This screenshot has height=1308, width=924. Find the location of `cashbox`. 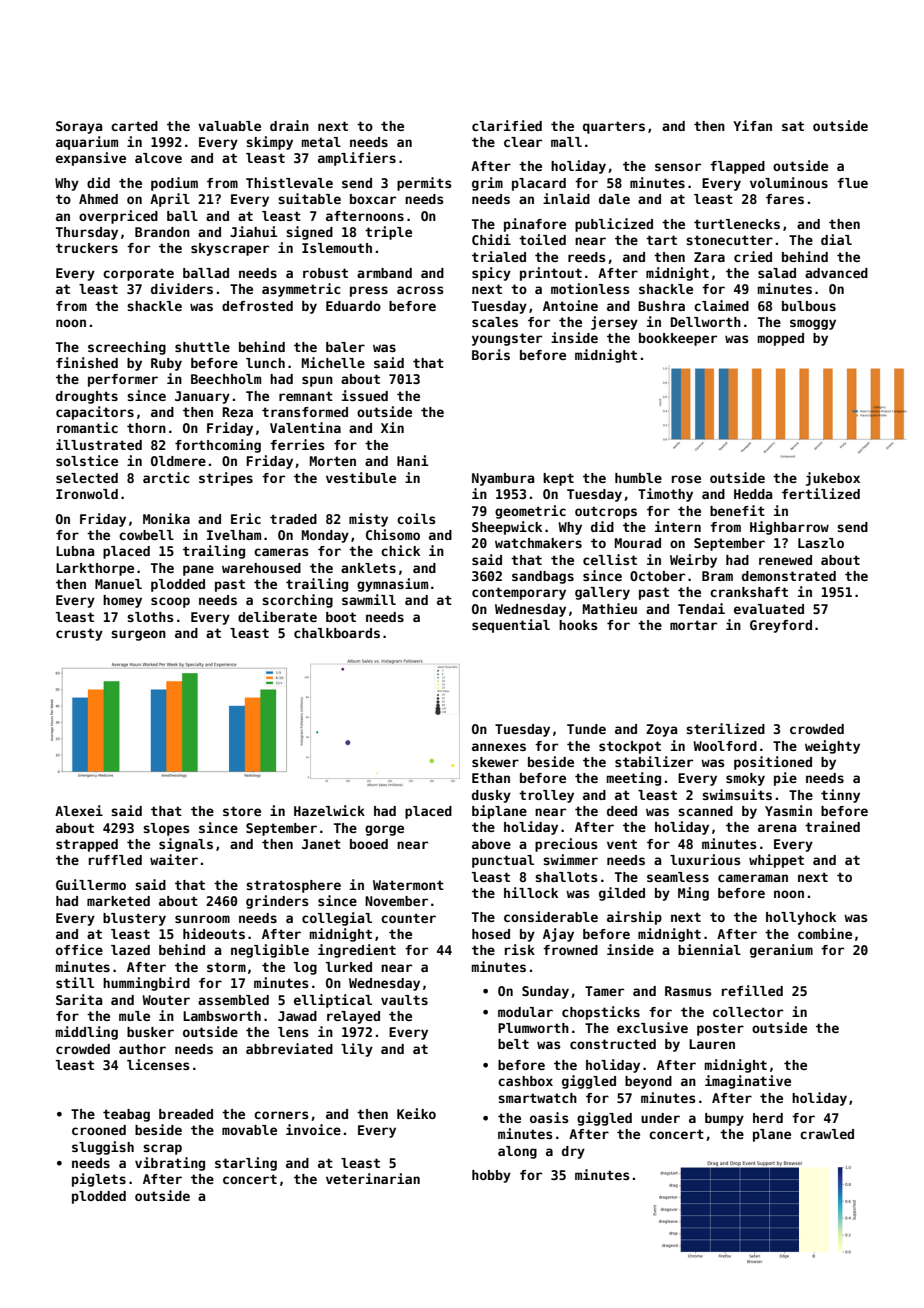

cashbox is located at coordinates (525, 1081).
